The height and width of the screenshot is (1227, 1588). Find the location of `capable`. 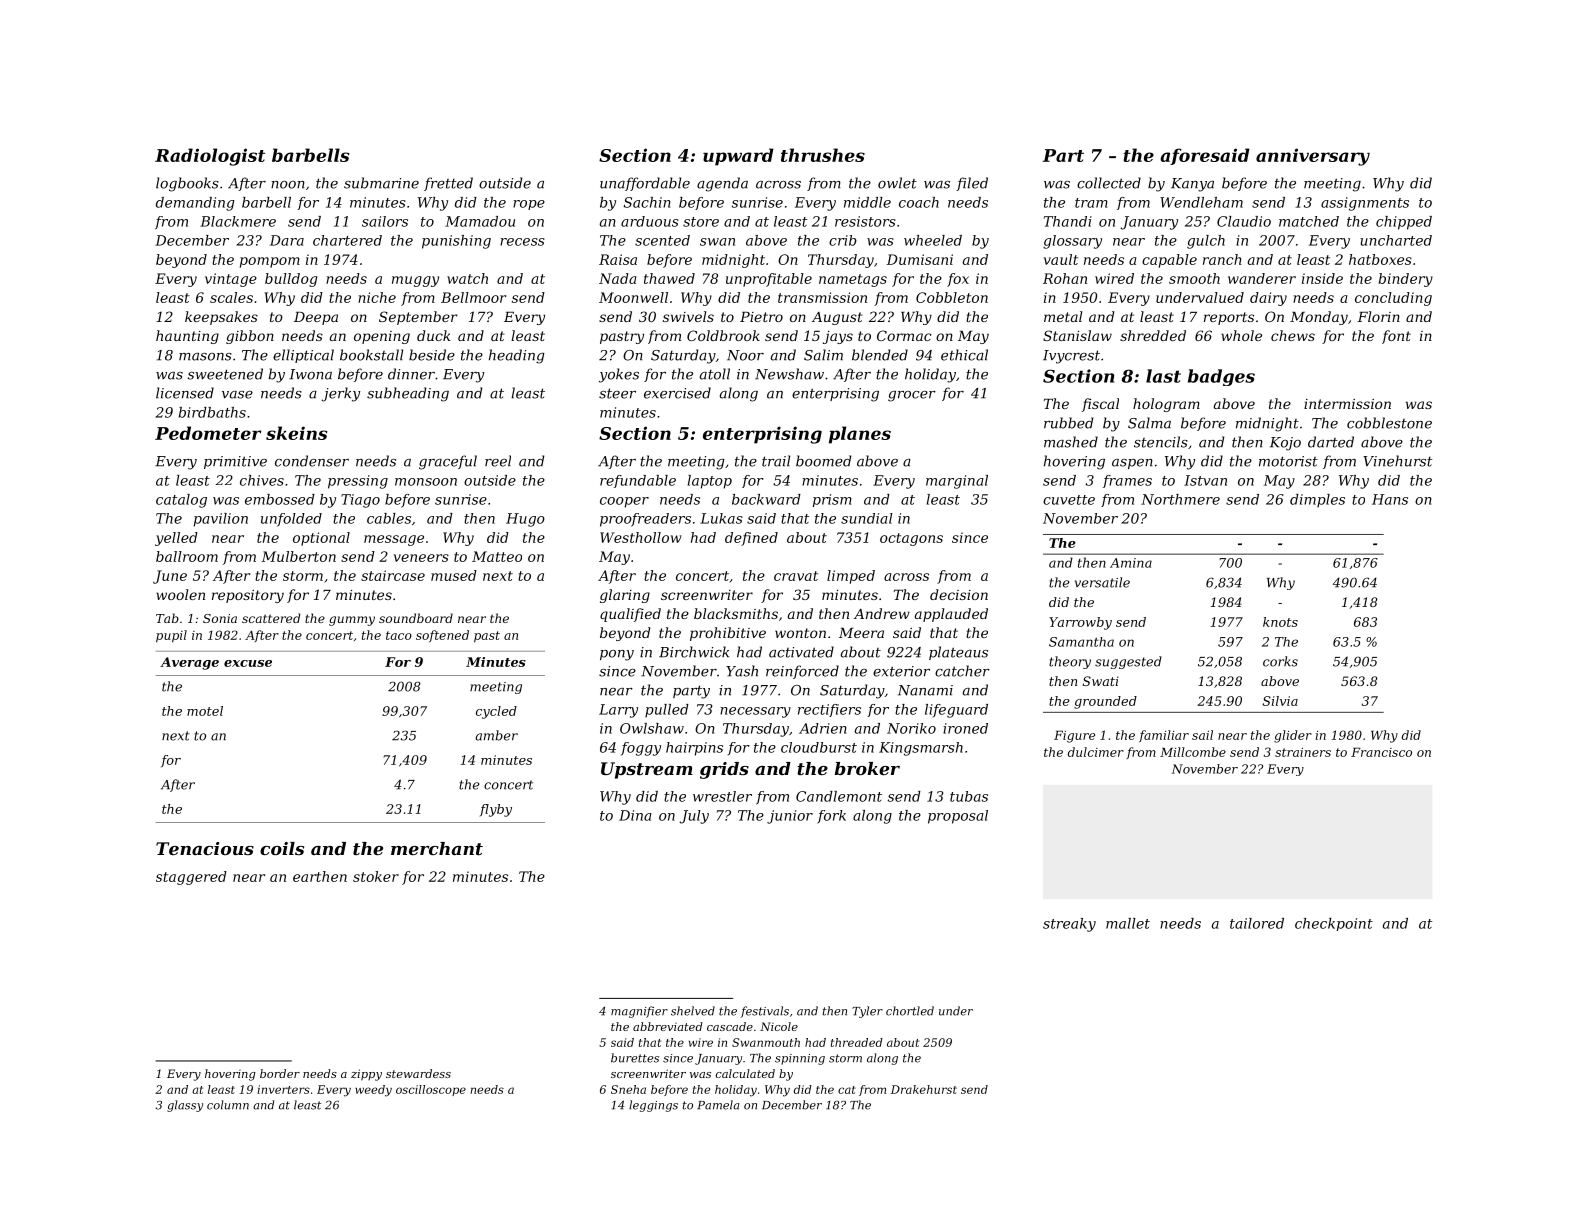

capable is located at coordinates (1169, 261).
